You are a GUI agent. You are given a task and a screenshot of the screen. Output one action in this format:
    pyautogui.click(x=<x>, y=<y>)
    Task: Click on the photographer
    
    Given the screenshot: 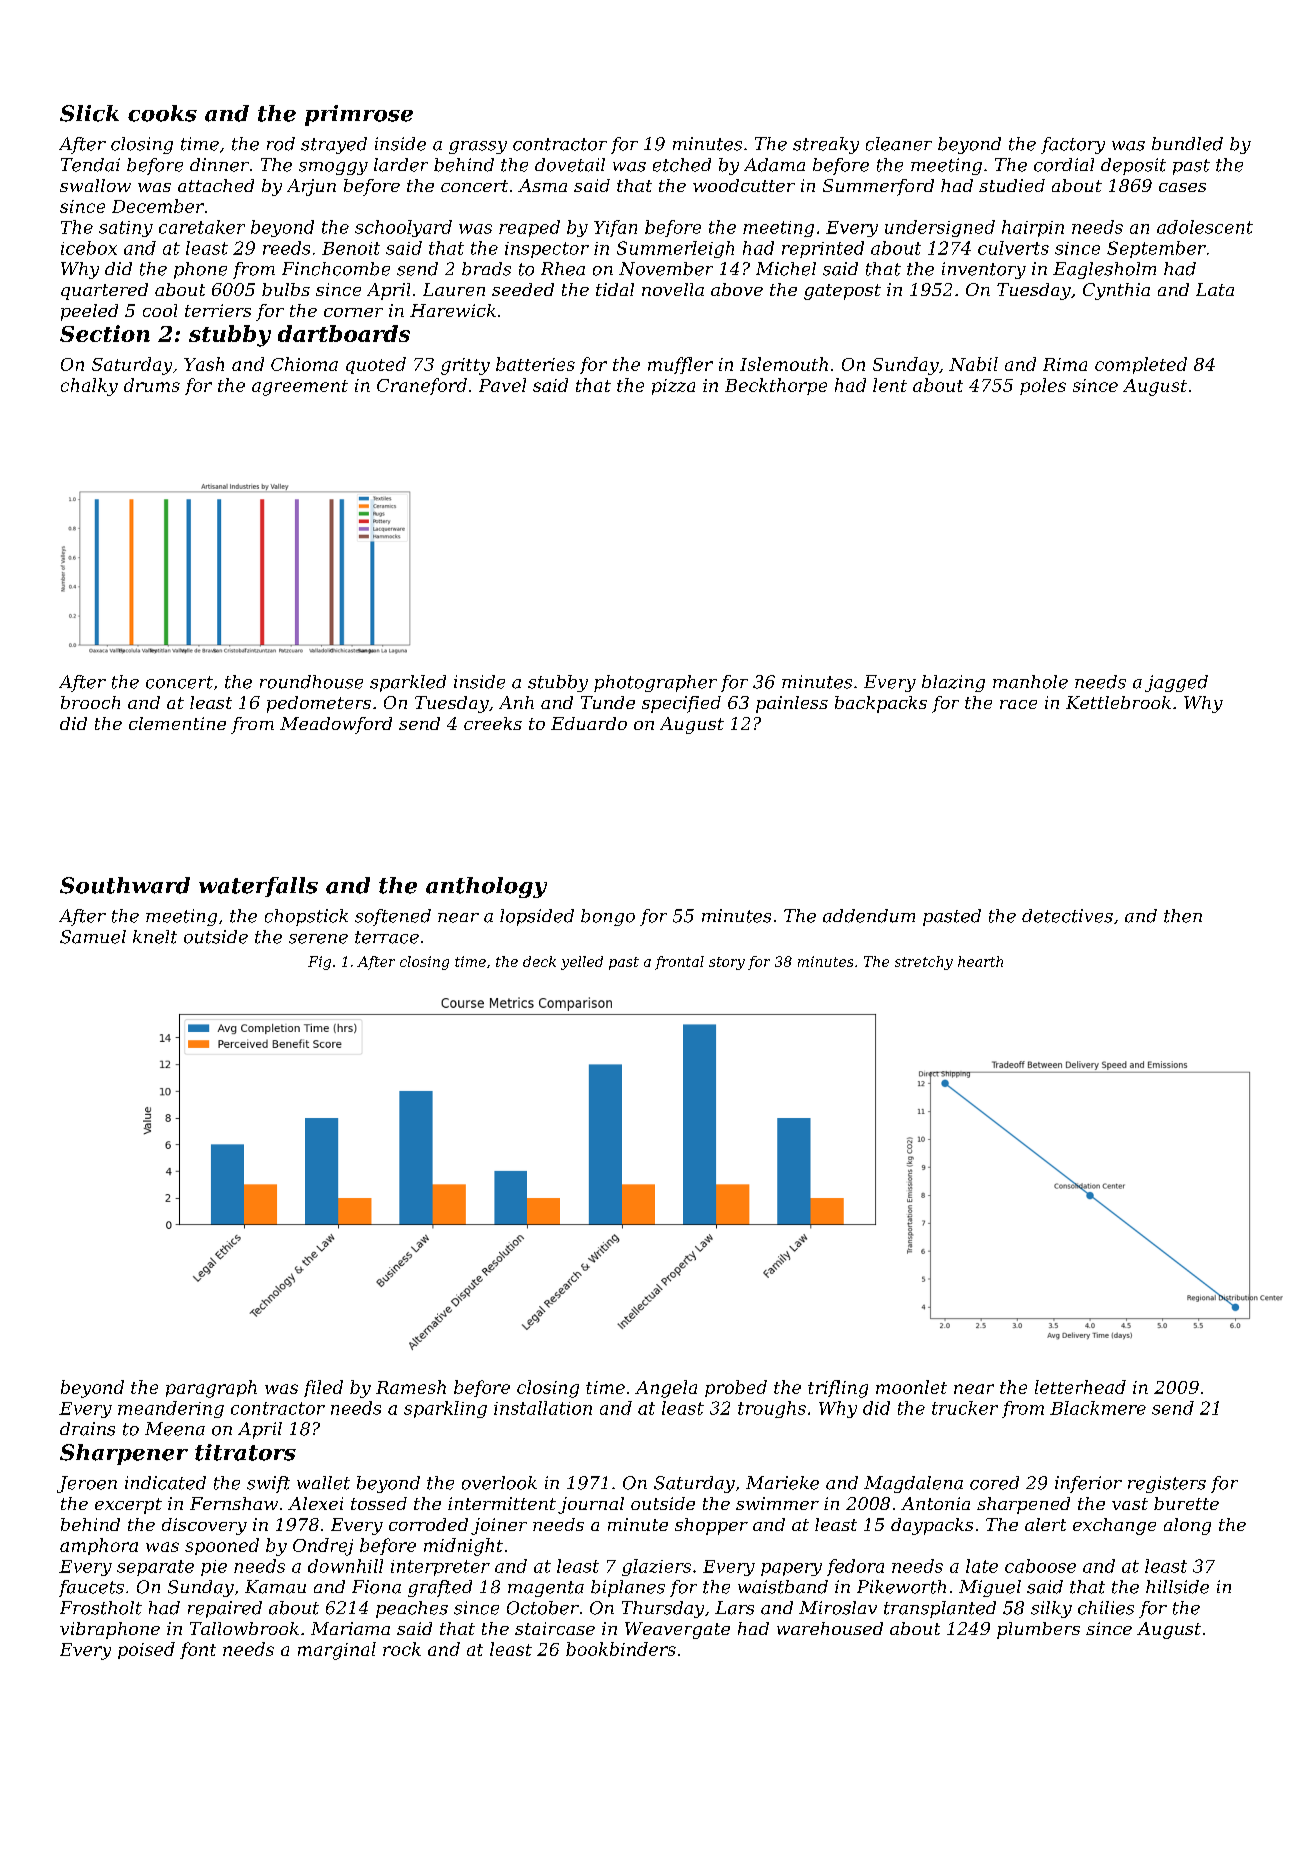 What is the action you would take?
    pyautogui.click(x=655, y=683)
